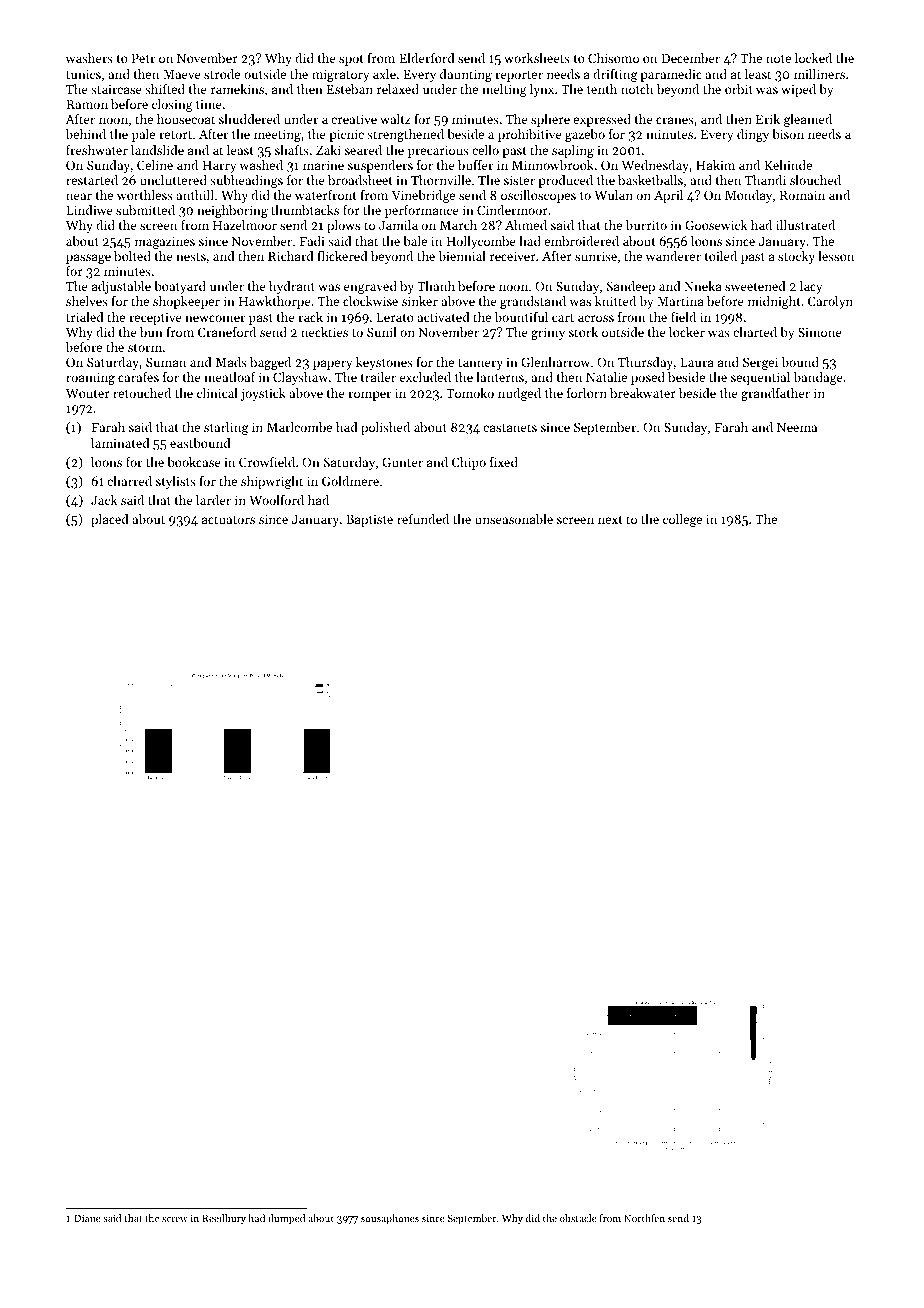  I want to click on posed, so click(648, 378).
